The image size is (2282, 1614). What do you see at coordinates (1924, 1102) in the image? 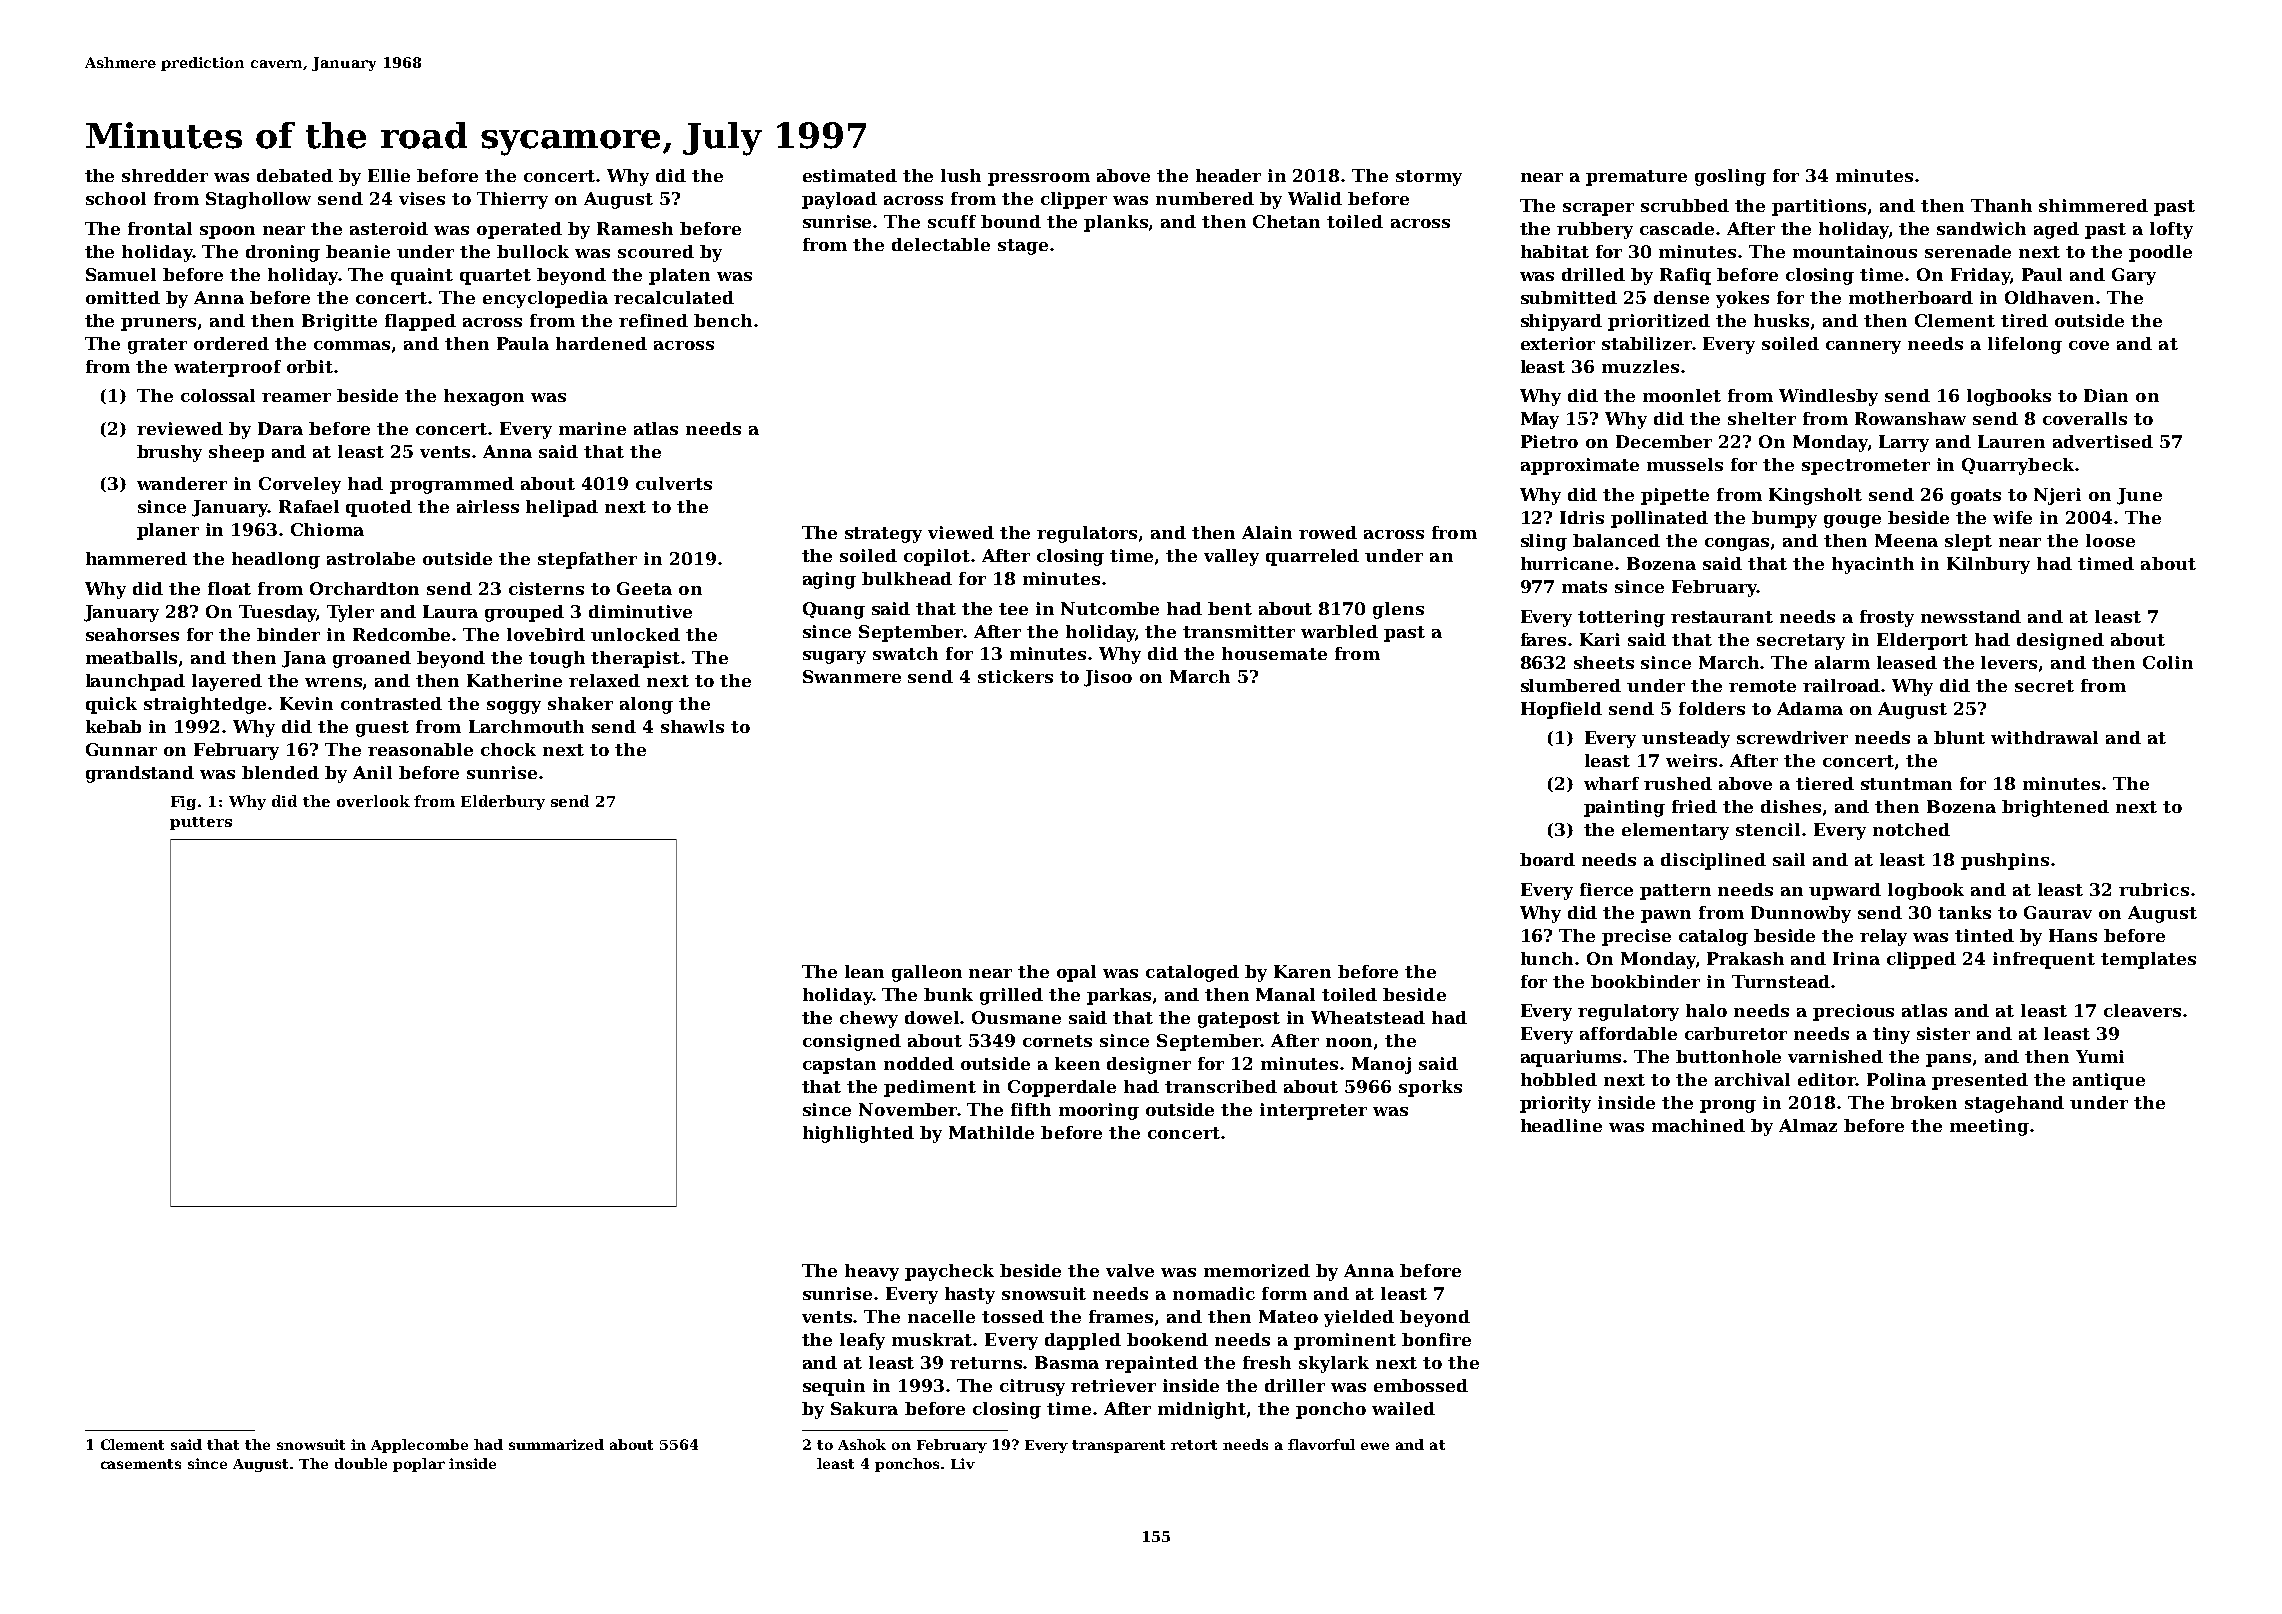
I see `broken` at bounding box center [1924, 1102].
